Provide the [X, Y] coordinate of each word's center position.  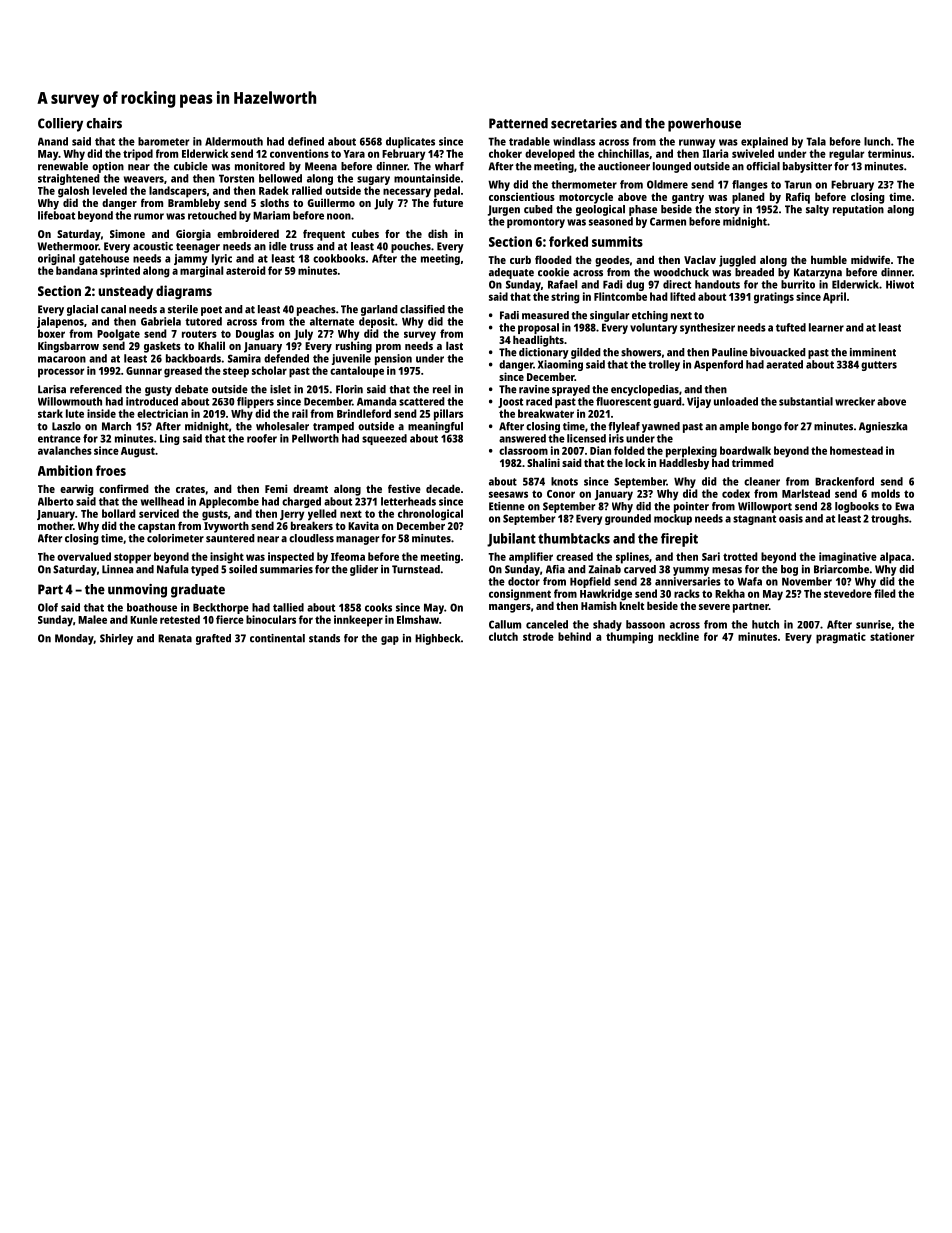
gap [390, 640]
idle [278, 246]
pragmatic [841, 638]
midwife [870, 259]
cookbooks [339, 258]
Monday [74, 639]
